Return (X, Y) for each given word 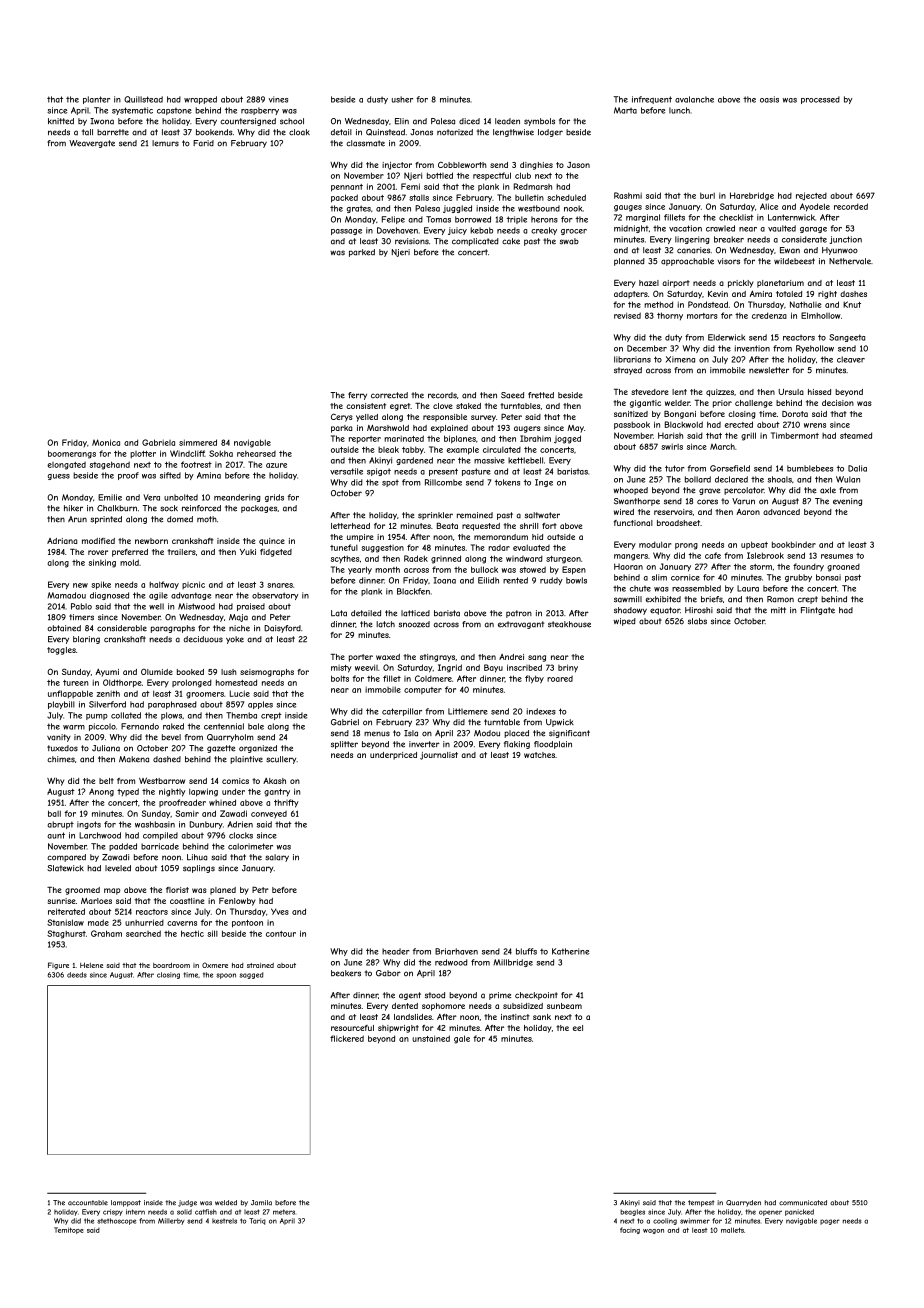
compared (66, 858)
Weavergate (92, 144)
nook (573, 208)
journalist (439, 756)
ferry (357, 396)
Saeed (512, 395)
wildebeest (794, 261)
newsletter (769, 370)
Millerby (171, 1221)
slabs (697, 621)
